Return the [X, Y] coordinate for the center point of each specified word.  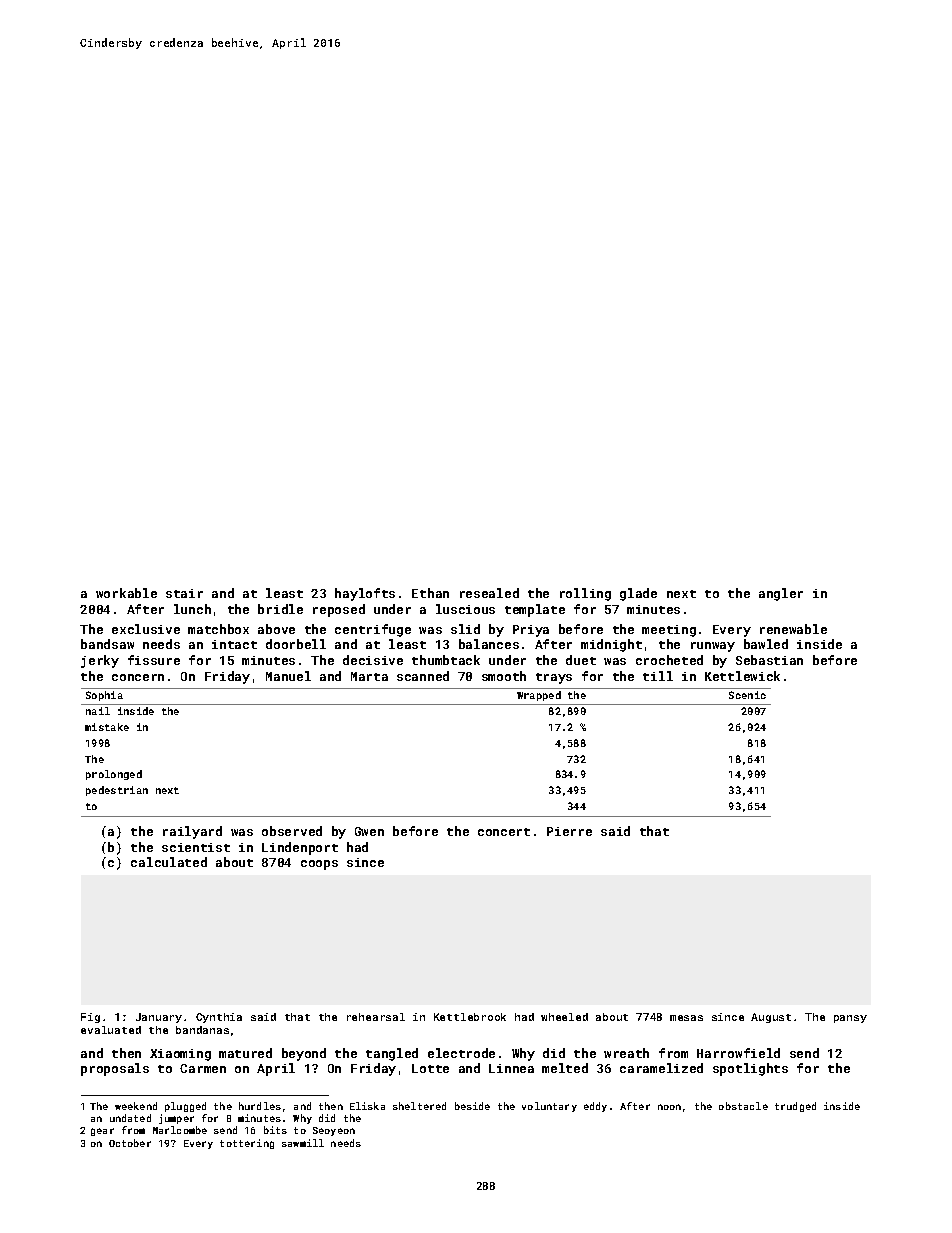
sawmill [303, 1143]
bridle [280, 609]
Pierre [569, 831]
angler [781, 594]
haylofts [365, 594]
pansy [850, 1019]
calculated [169, 862]
